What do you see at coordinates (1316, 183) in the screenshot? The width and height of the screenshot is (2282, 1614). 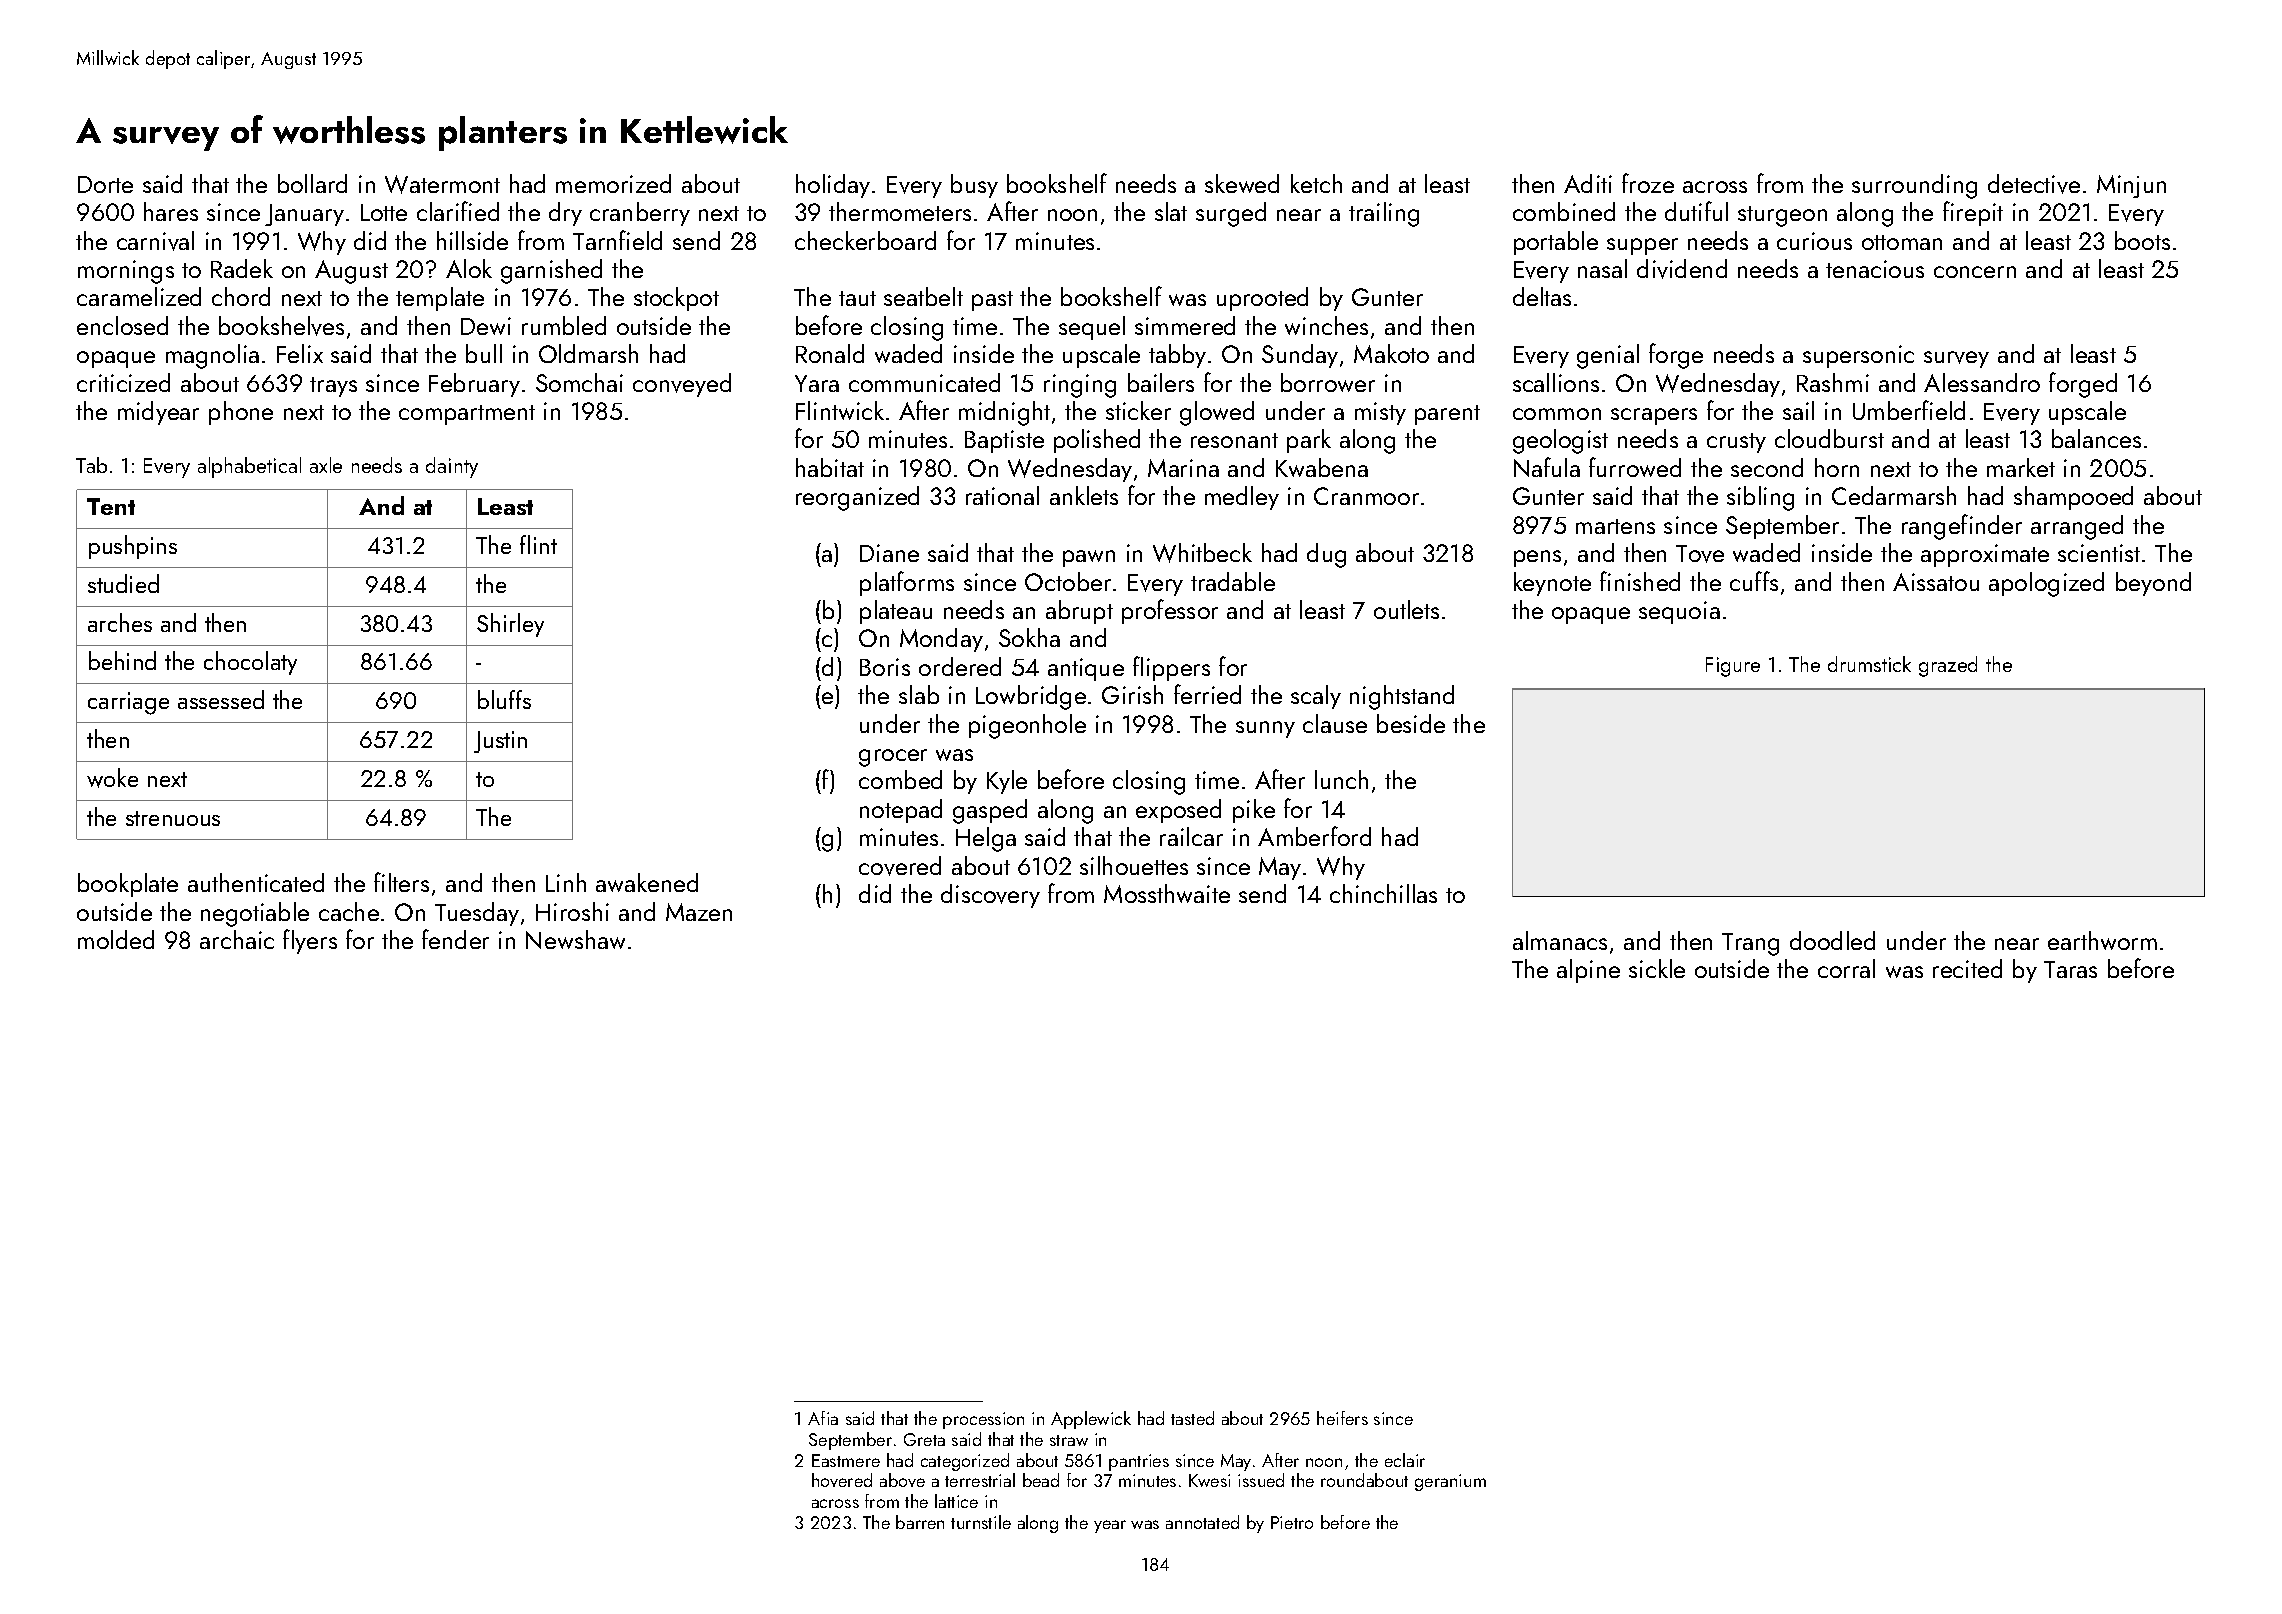 I see `ketch` at bounding box center [1316, 183].
